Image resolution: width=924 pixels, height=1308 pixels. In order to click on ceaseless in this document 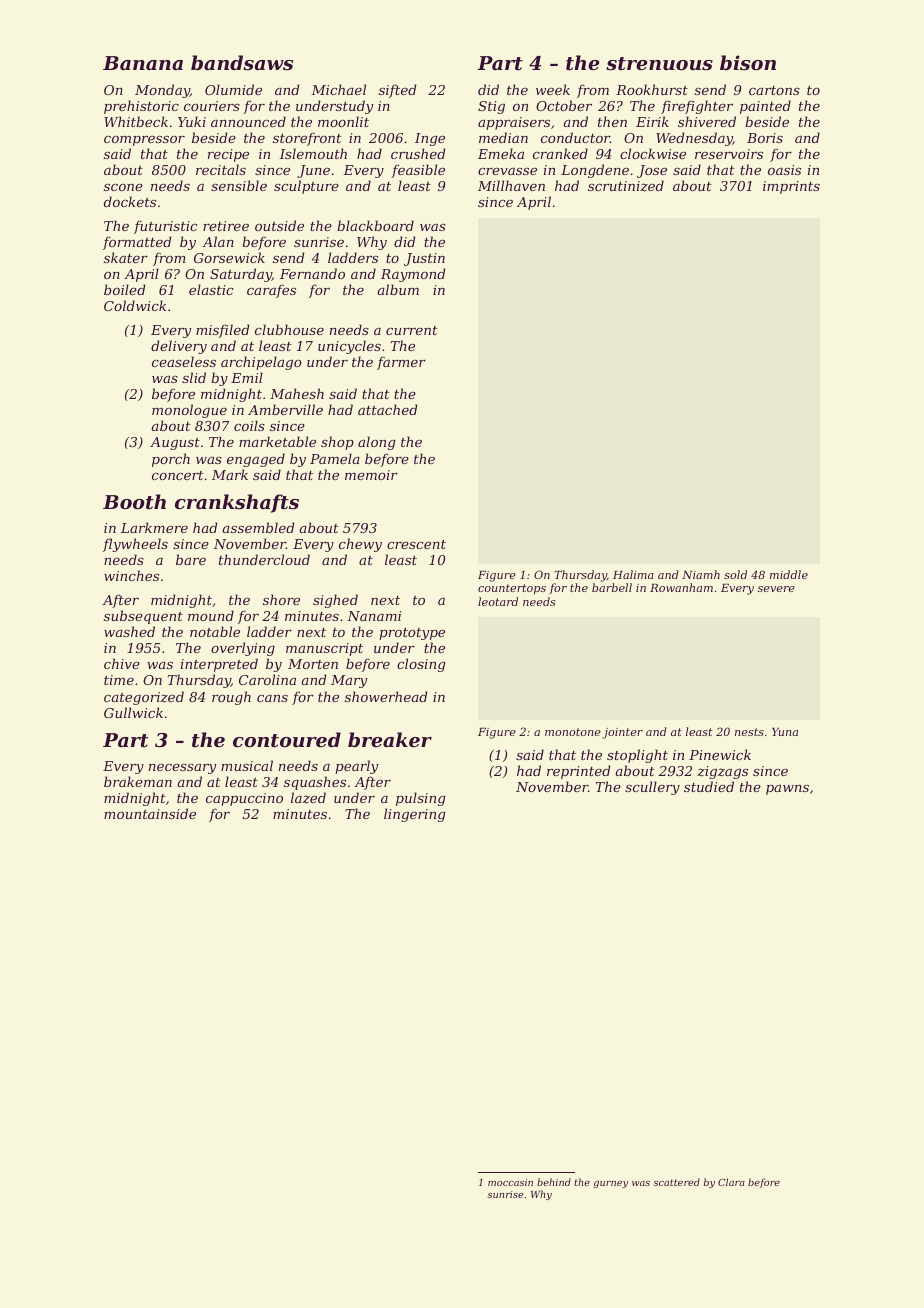, I will do `click(184, 361)`.
